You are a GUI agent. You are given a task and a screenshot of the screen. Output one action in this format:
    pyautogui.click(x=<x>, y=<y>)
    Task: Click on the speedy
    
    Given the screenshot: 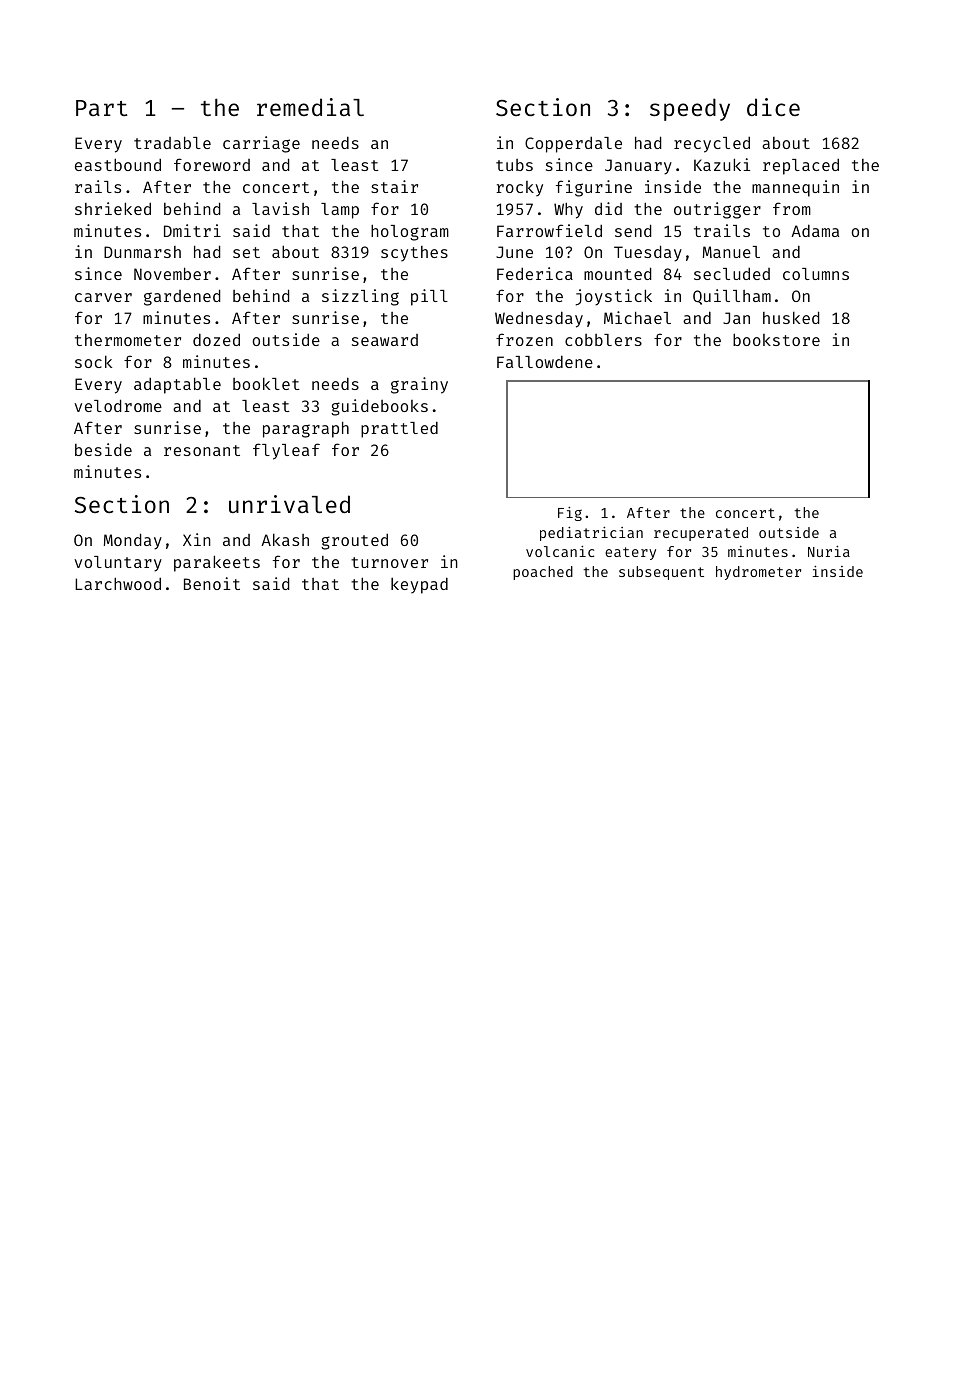 What is the action you would take?
    pyautogui.click(x=690, y=109)
